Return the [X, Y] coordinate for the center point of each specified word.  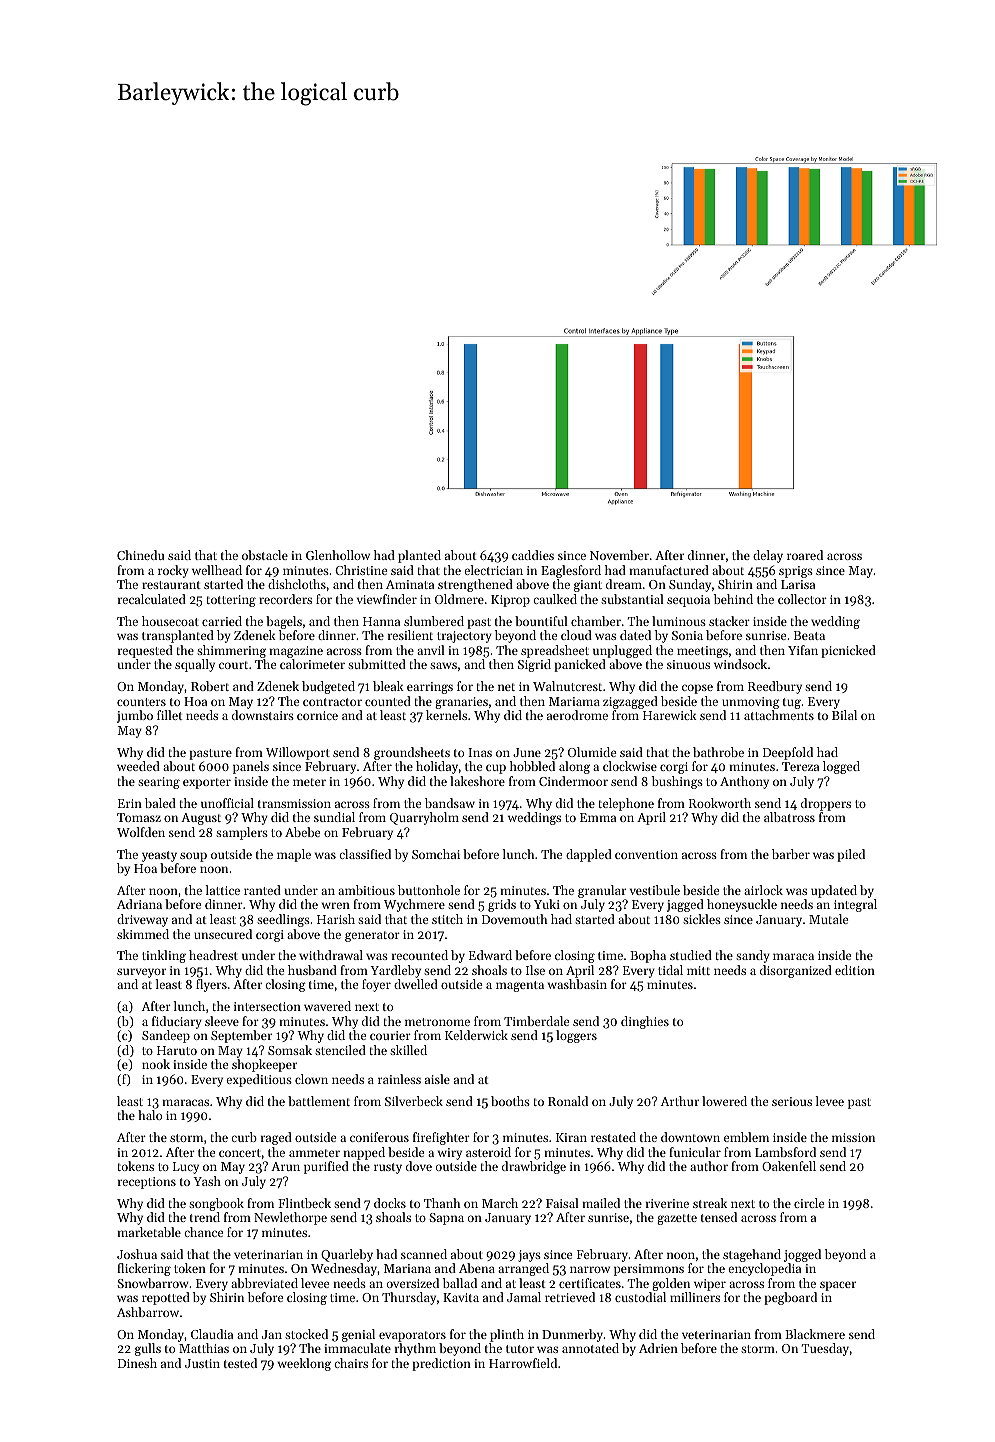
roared [805, 555]
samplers [242, 833]
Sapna [446, 1219]
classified [365, 854]
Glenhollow [338, 555]
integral [855, 905]
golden [671, 1284]
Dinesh [137, 1363]
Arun [285, 1166]
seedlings [283, 920]
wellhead [217, 570]
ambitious [366, 890]
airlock [763, 890]
